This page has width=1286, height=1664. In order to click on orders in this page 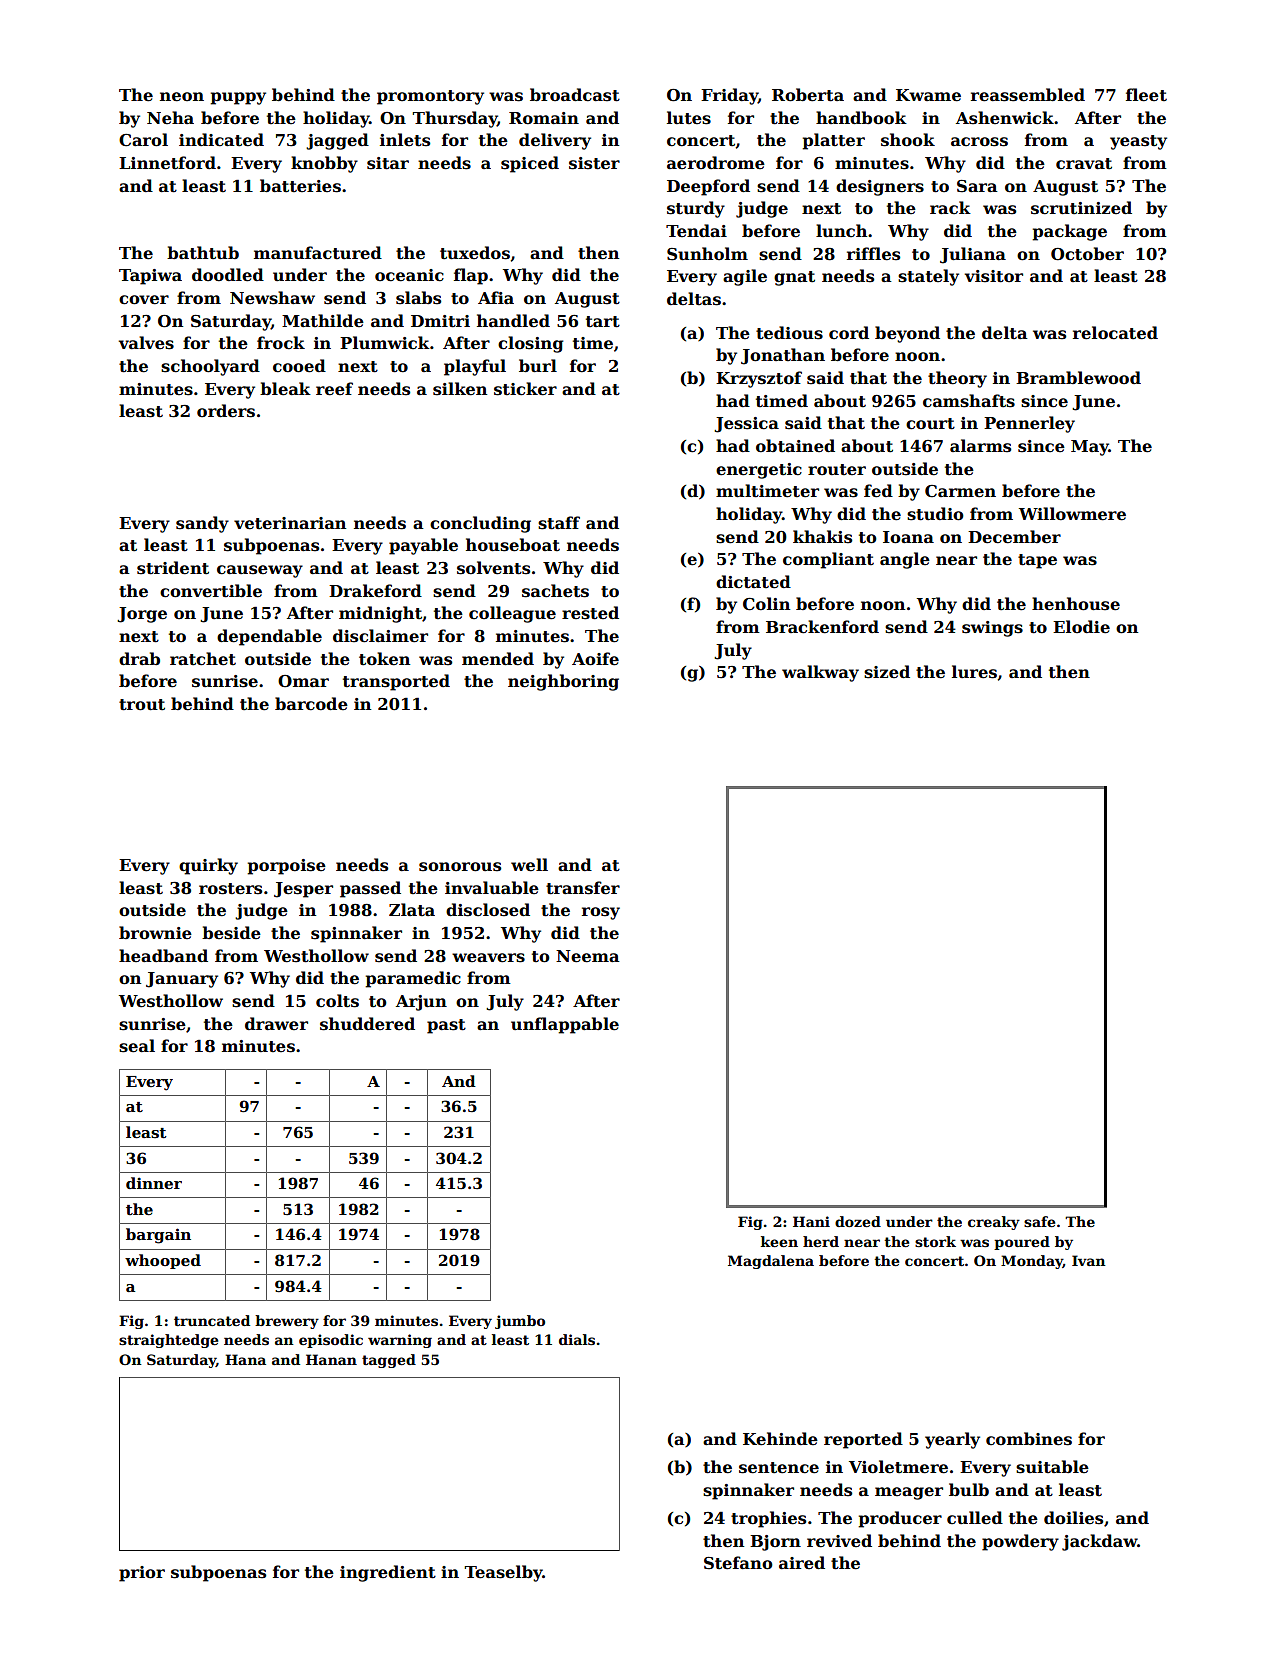, I will do `click(226, 411)`.
